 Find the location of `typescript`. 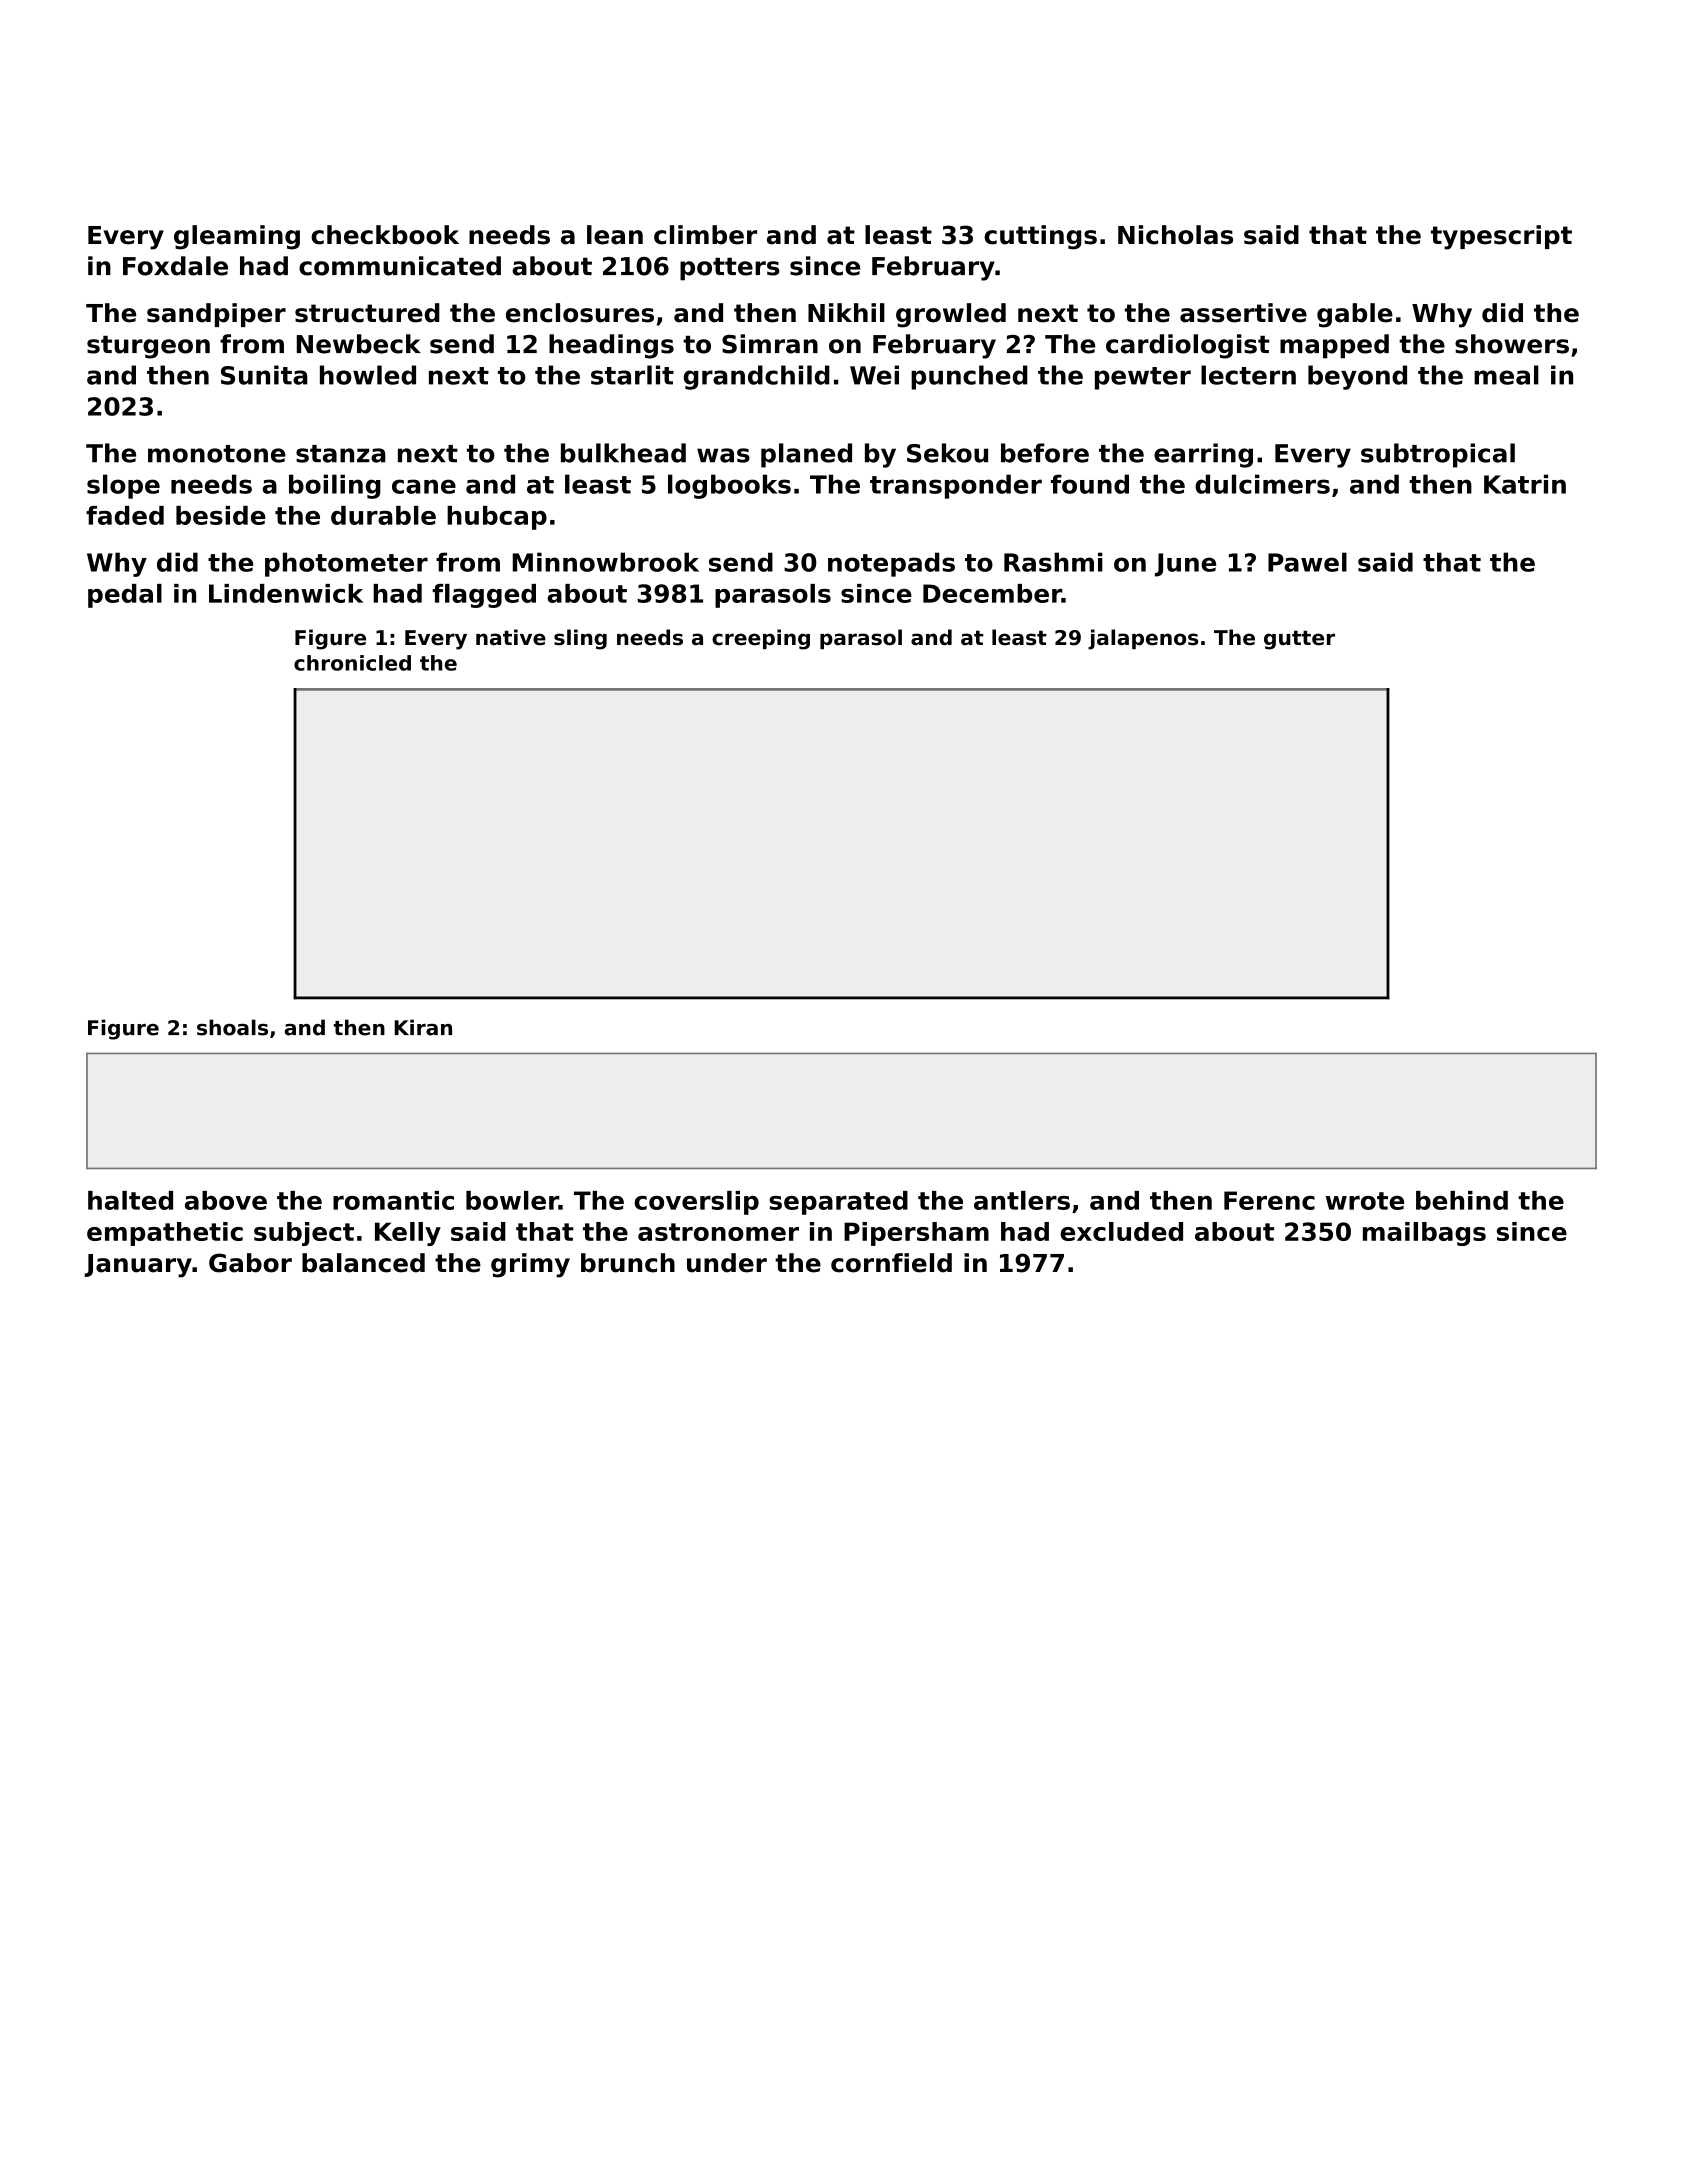

typescript is located at coordinates (1501, 237).
